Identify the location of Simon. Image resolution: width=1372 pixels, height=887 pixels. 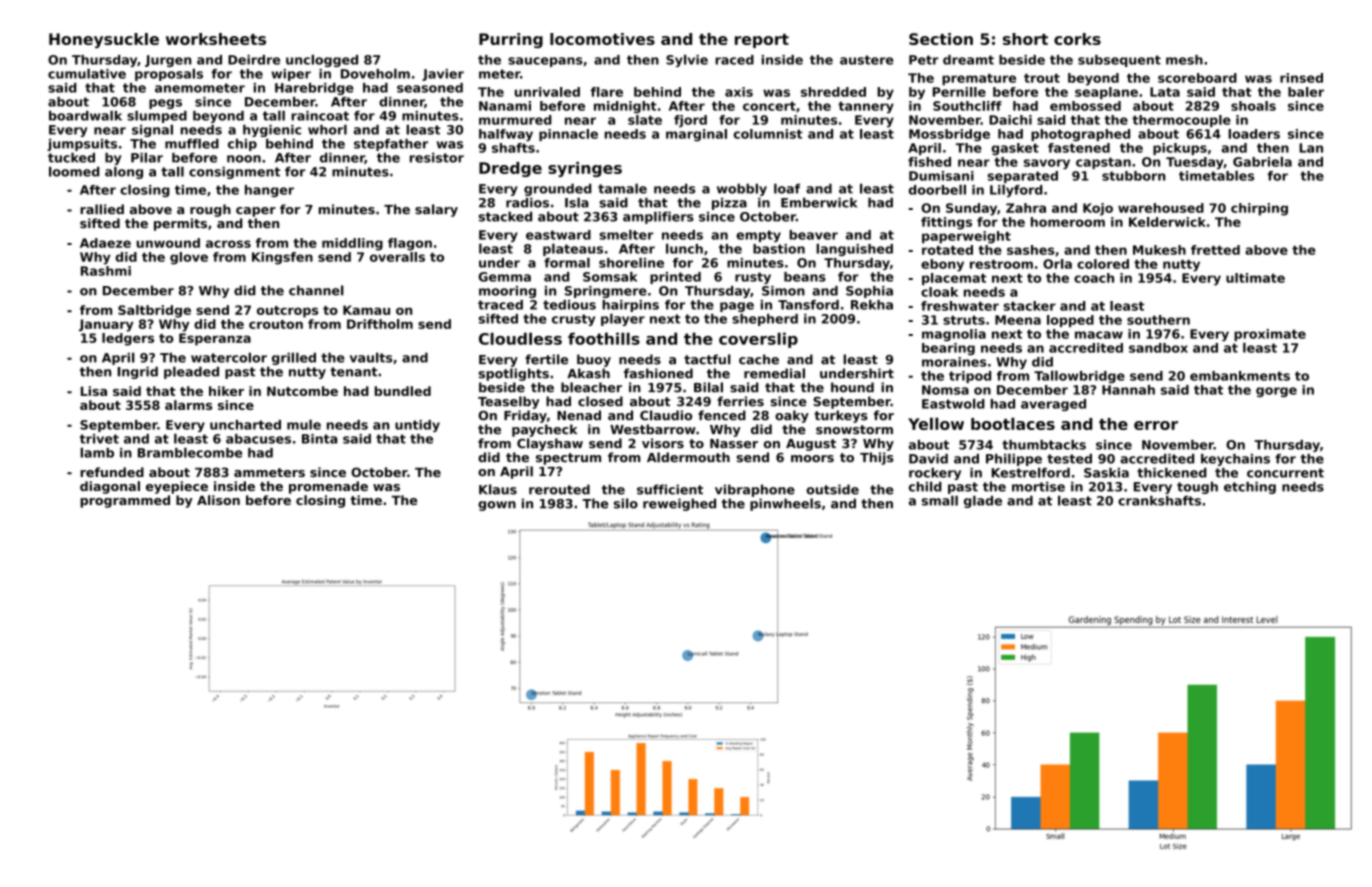
(783, 291).
